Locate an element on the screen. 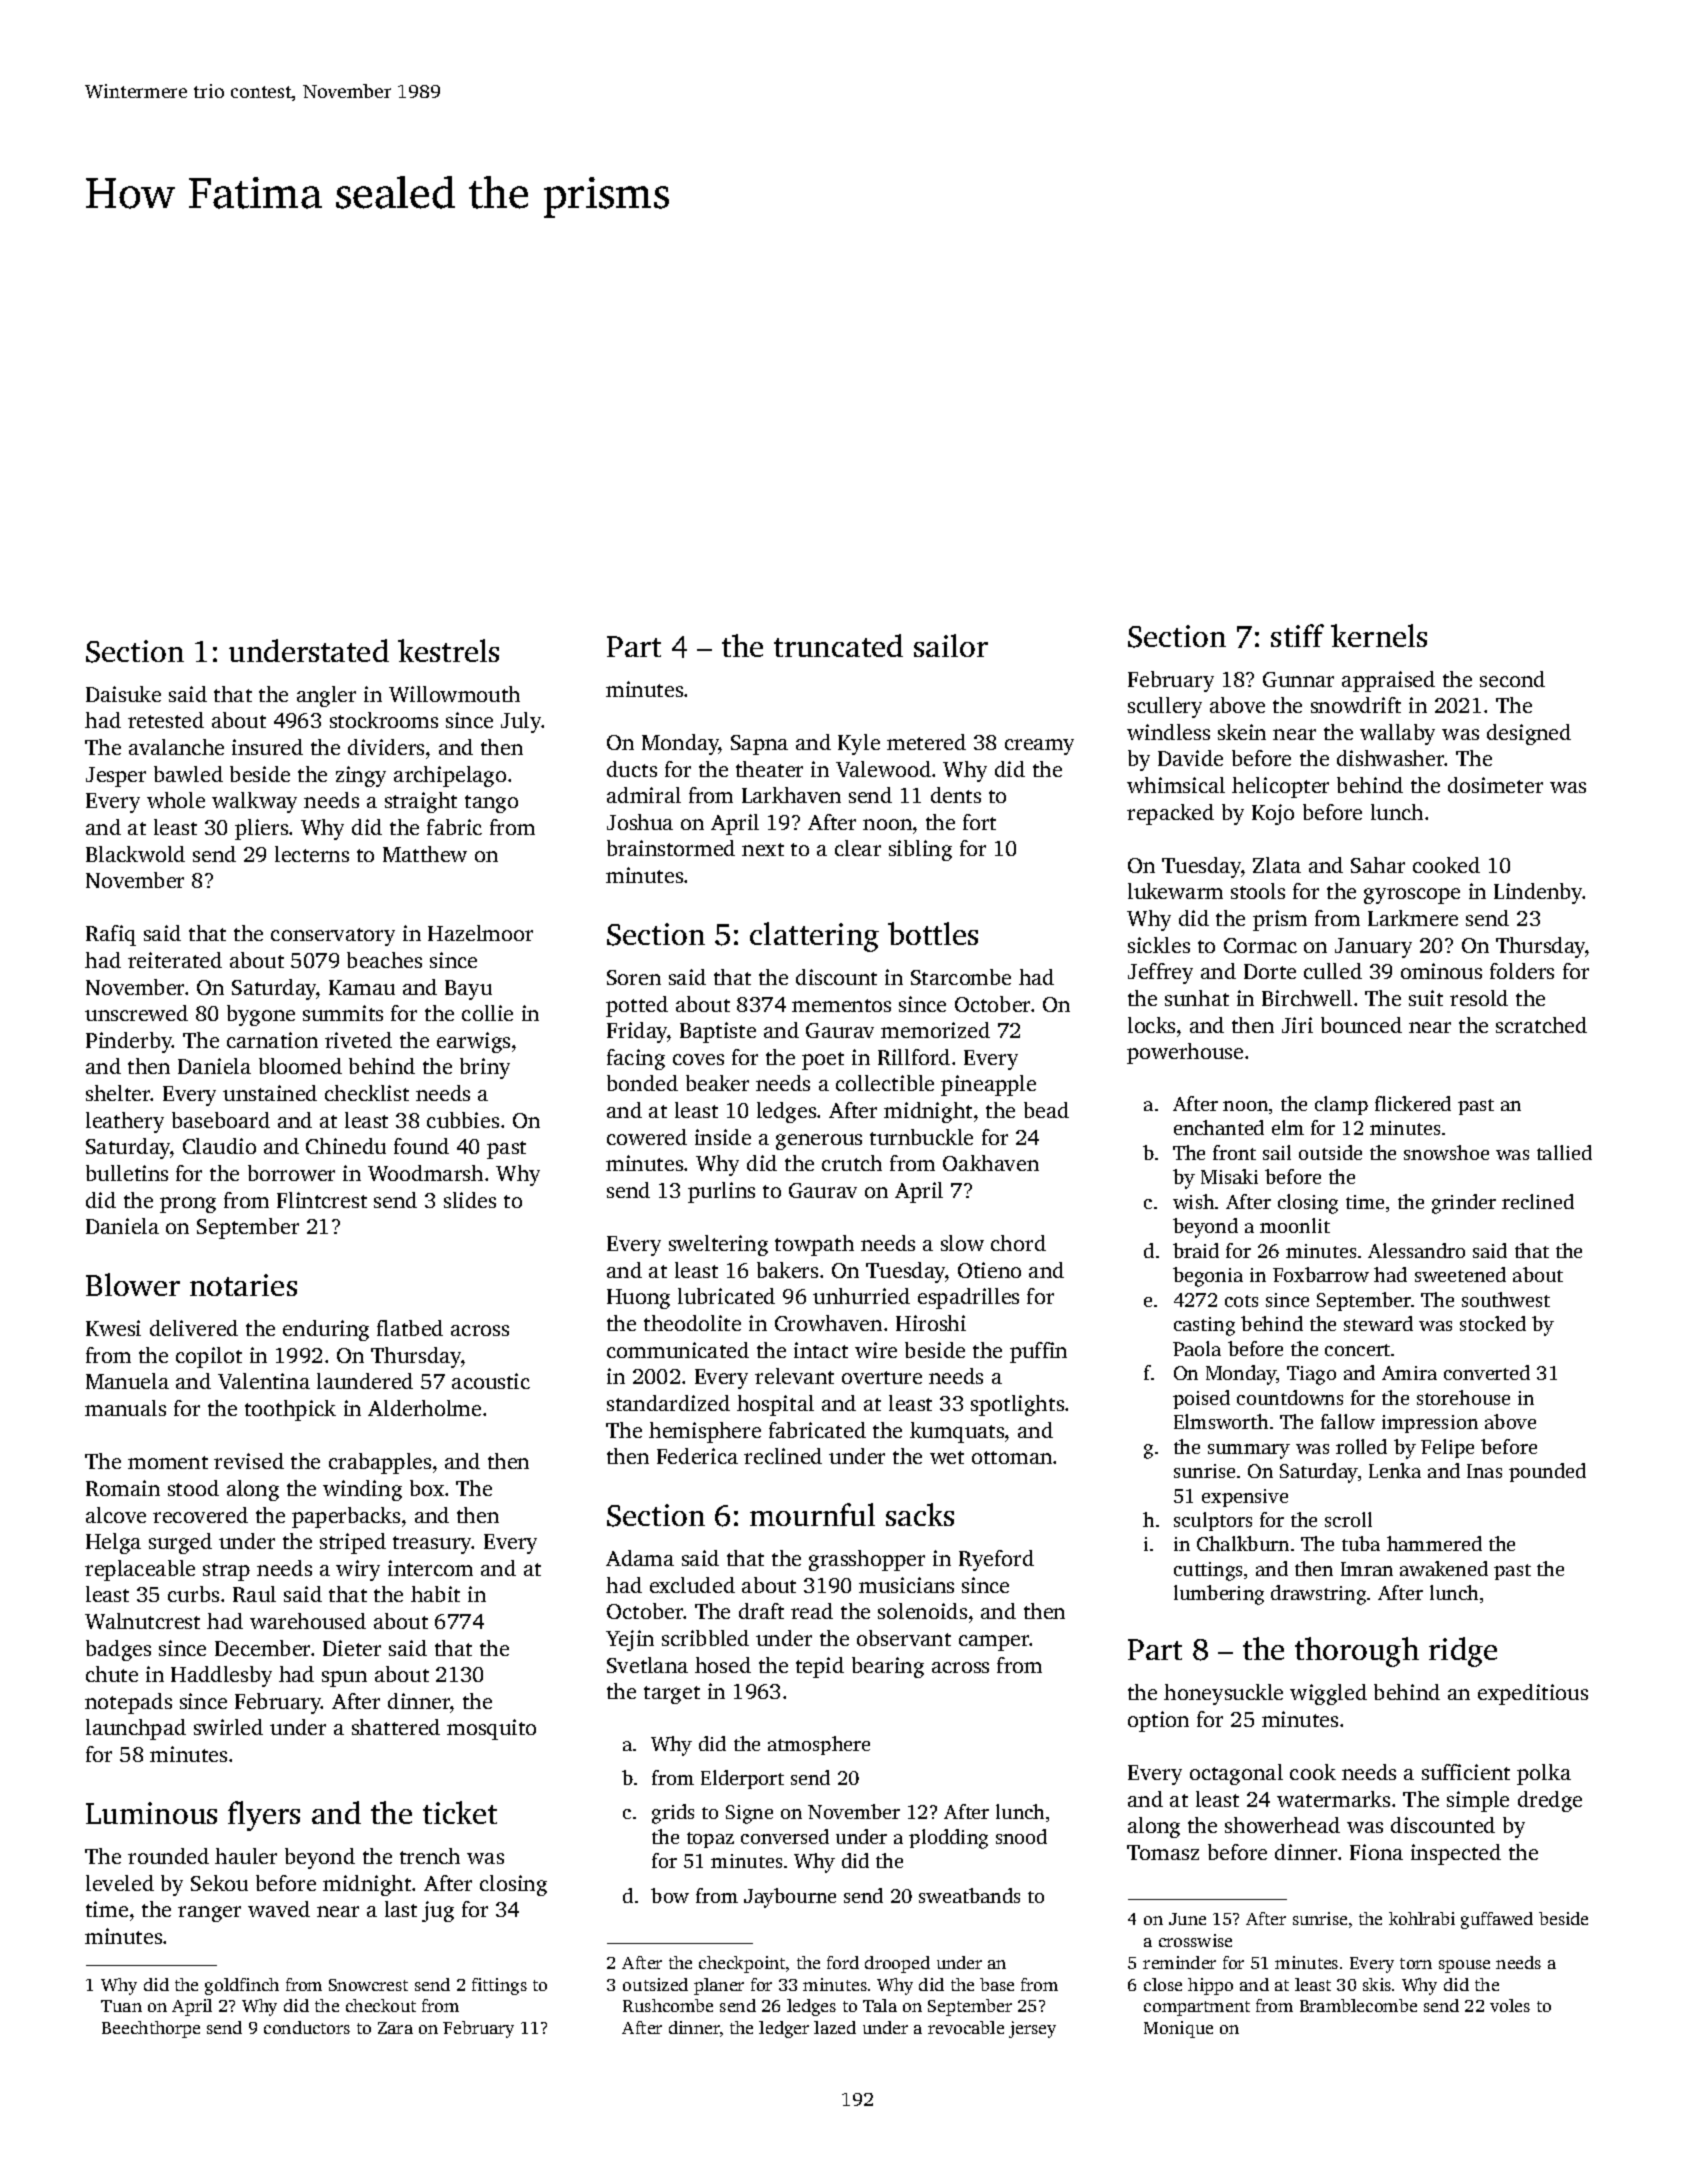  Jesper is located at coordinates (116, 777).
